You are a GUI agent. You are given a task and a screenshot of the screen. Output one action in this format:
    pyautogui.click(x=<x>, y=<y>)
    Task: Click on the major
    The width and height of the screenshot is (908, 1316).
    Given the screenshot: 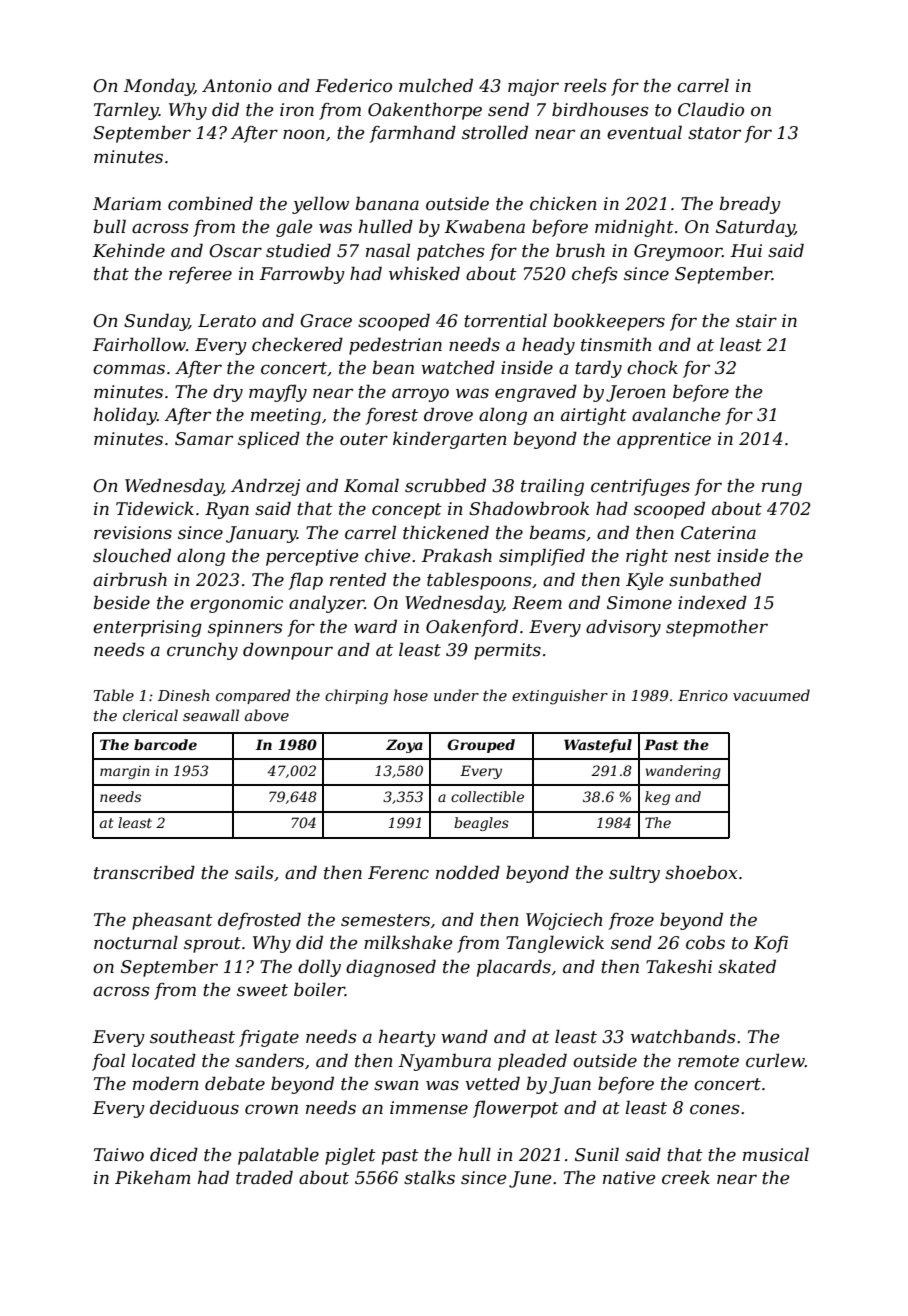 What is the action you would take?
    pyautogui.click(x=533, y=87)
